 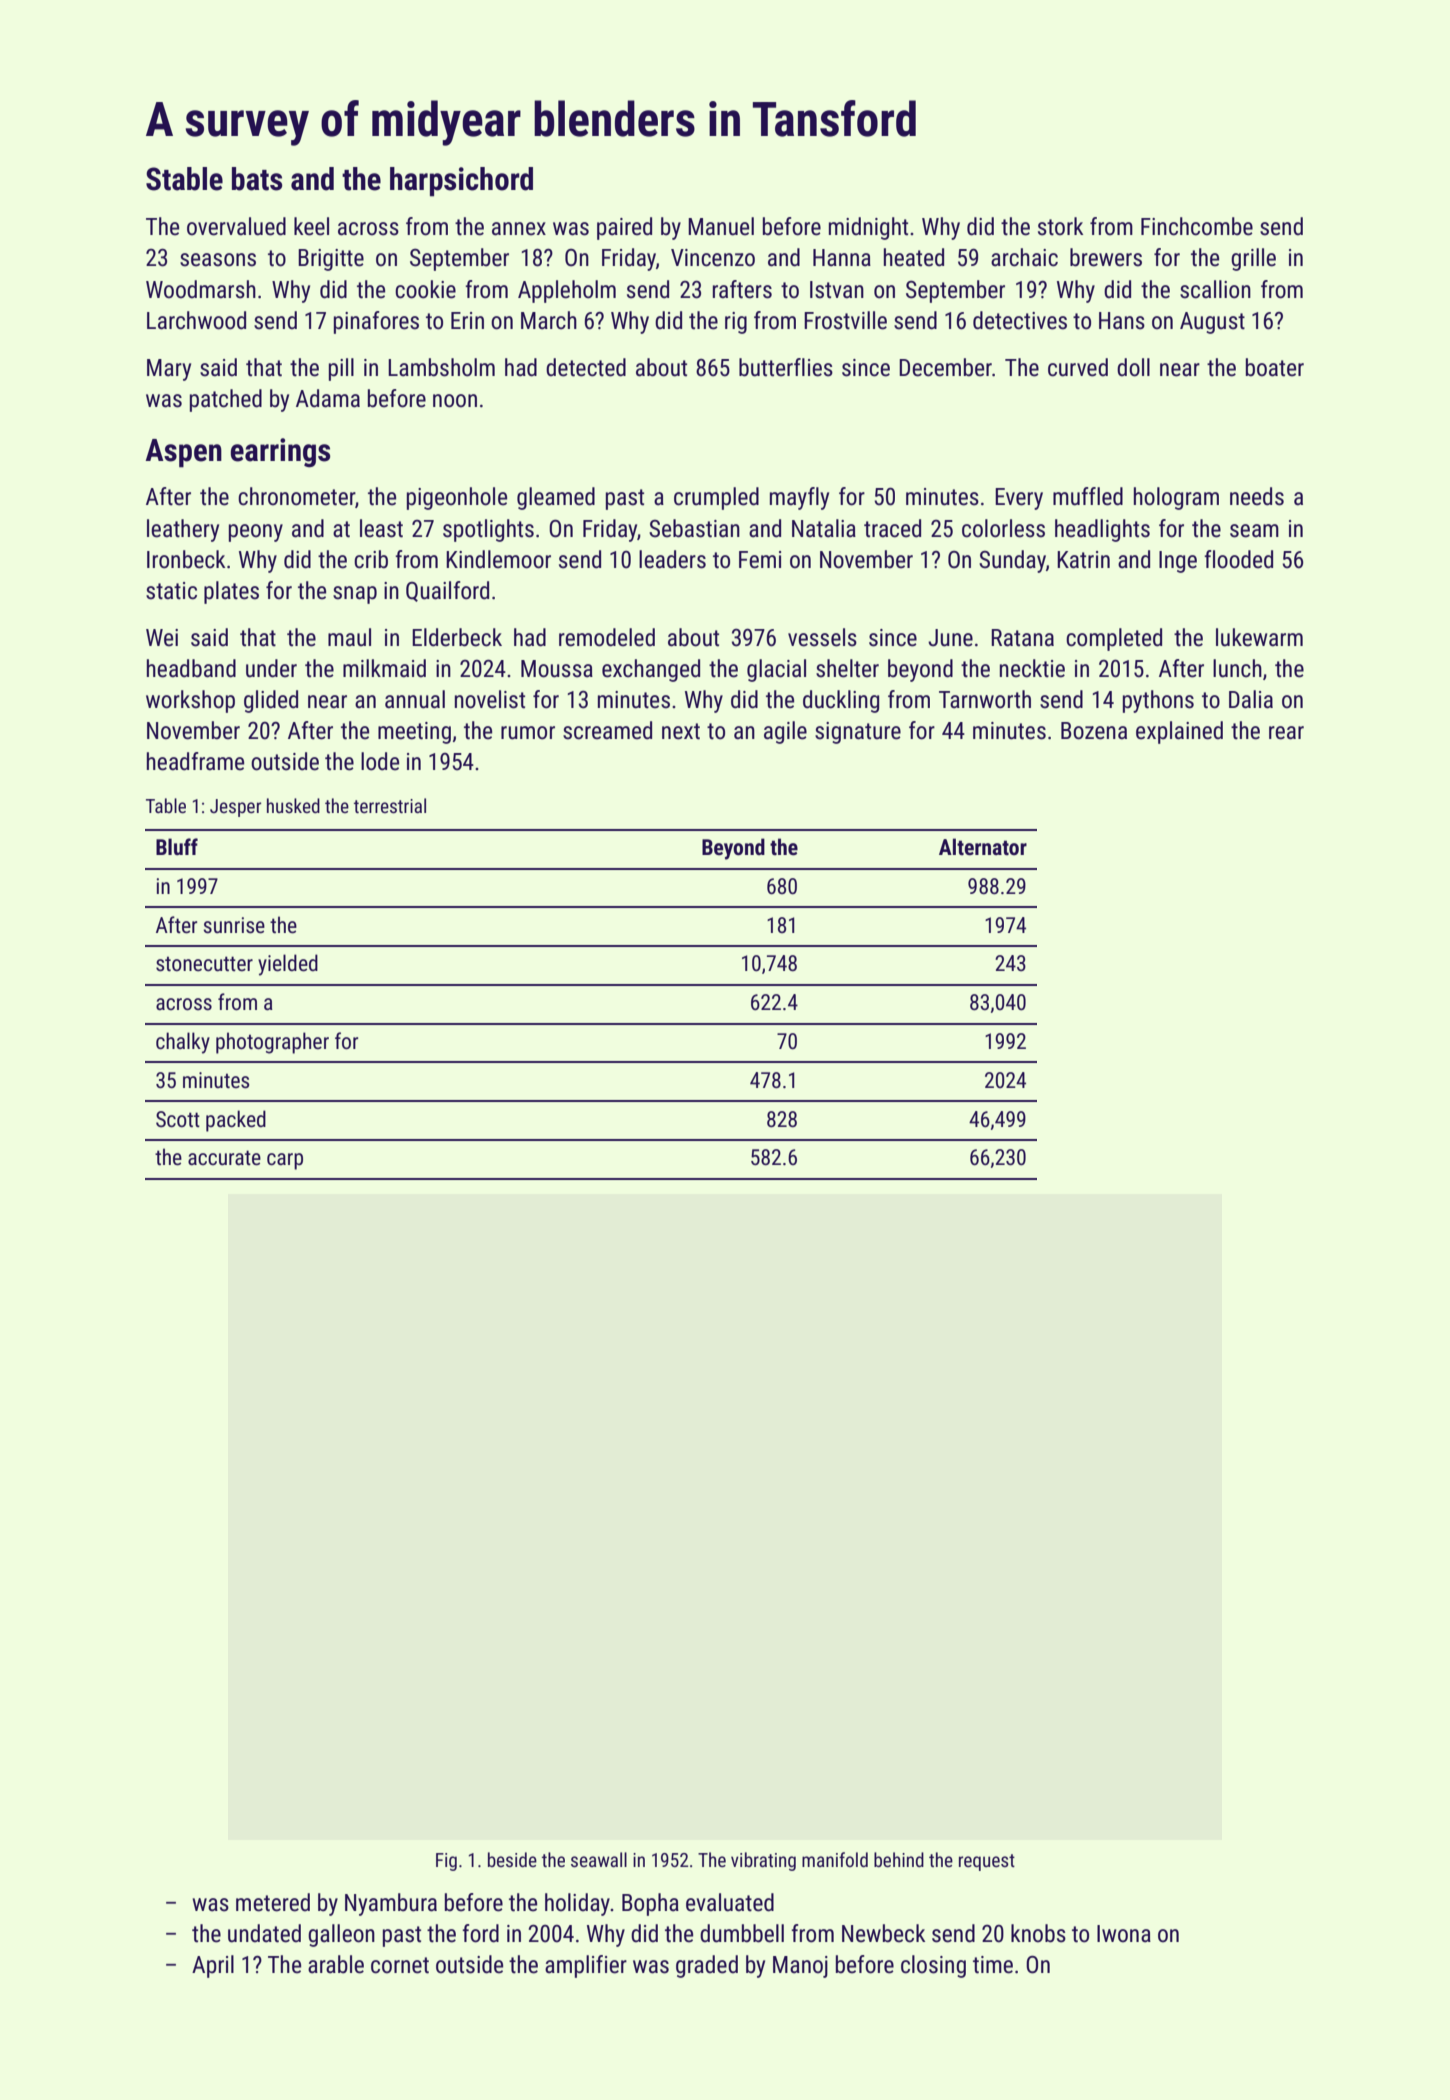 What do you see at coordinates (1179, 732) in the screenshot?
I see `explained` at bounding box center [1179, 732].
